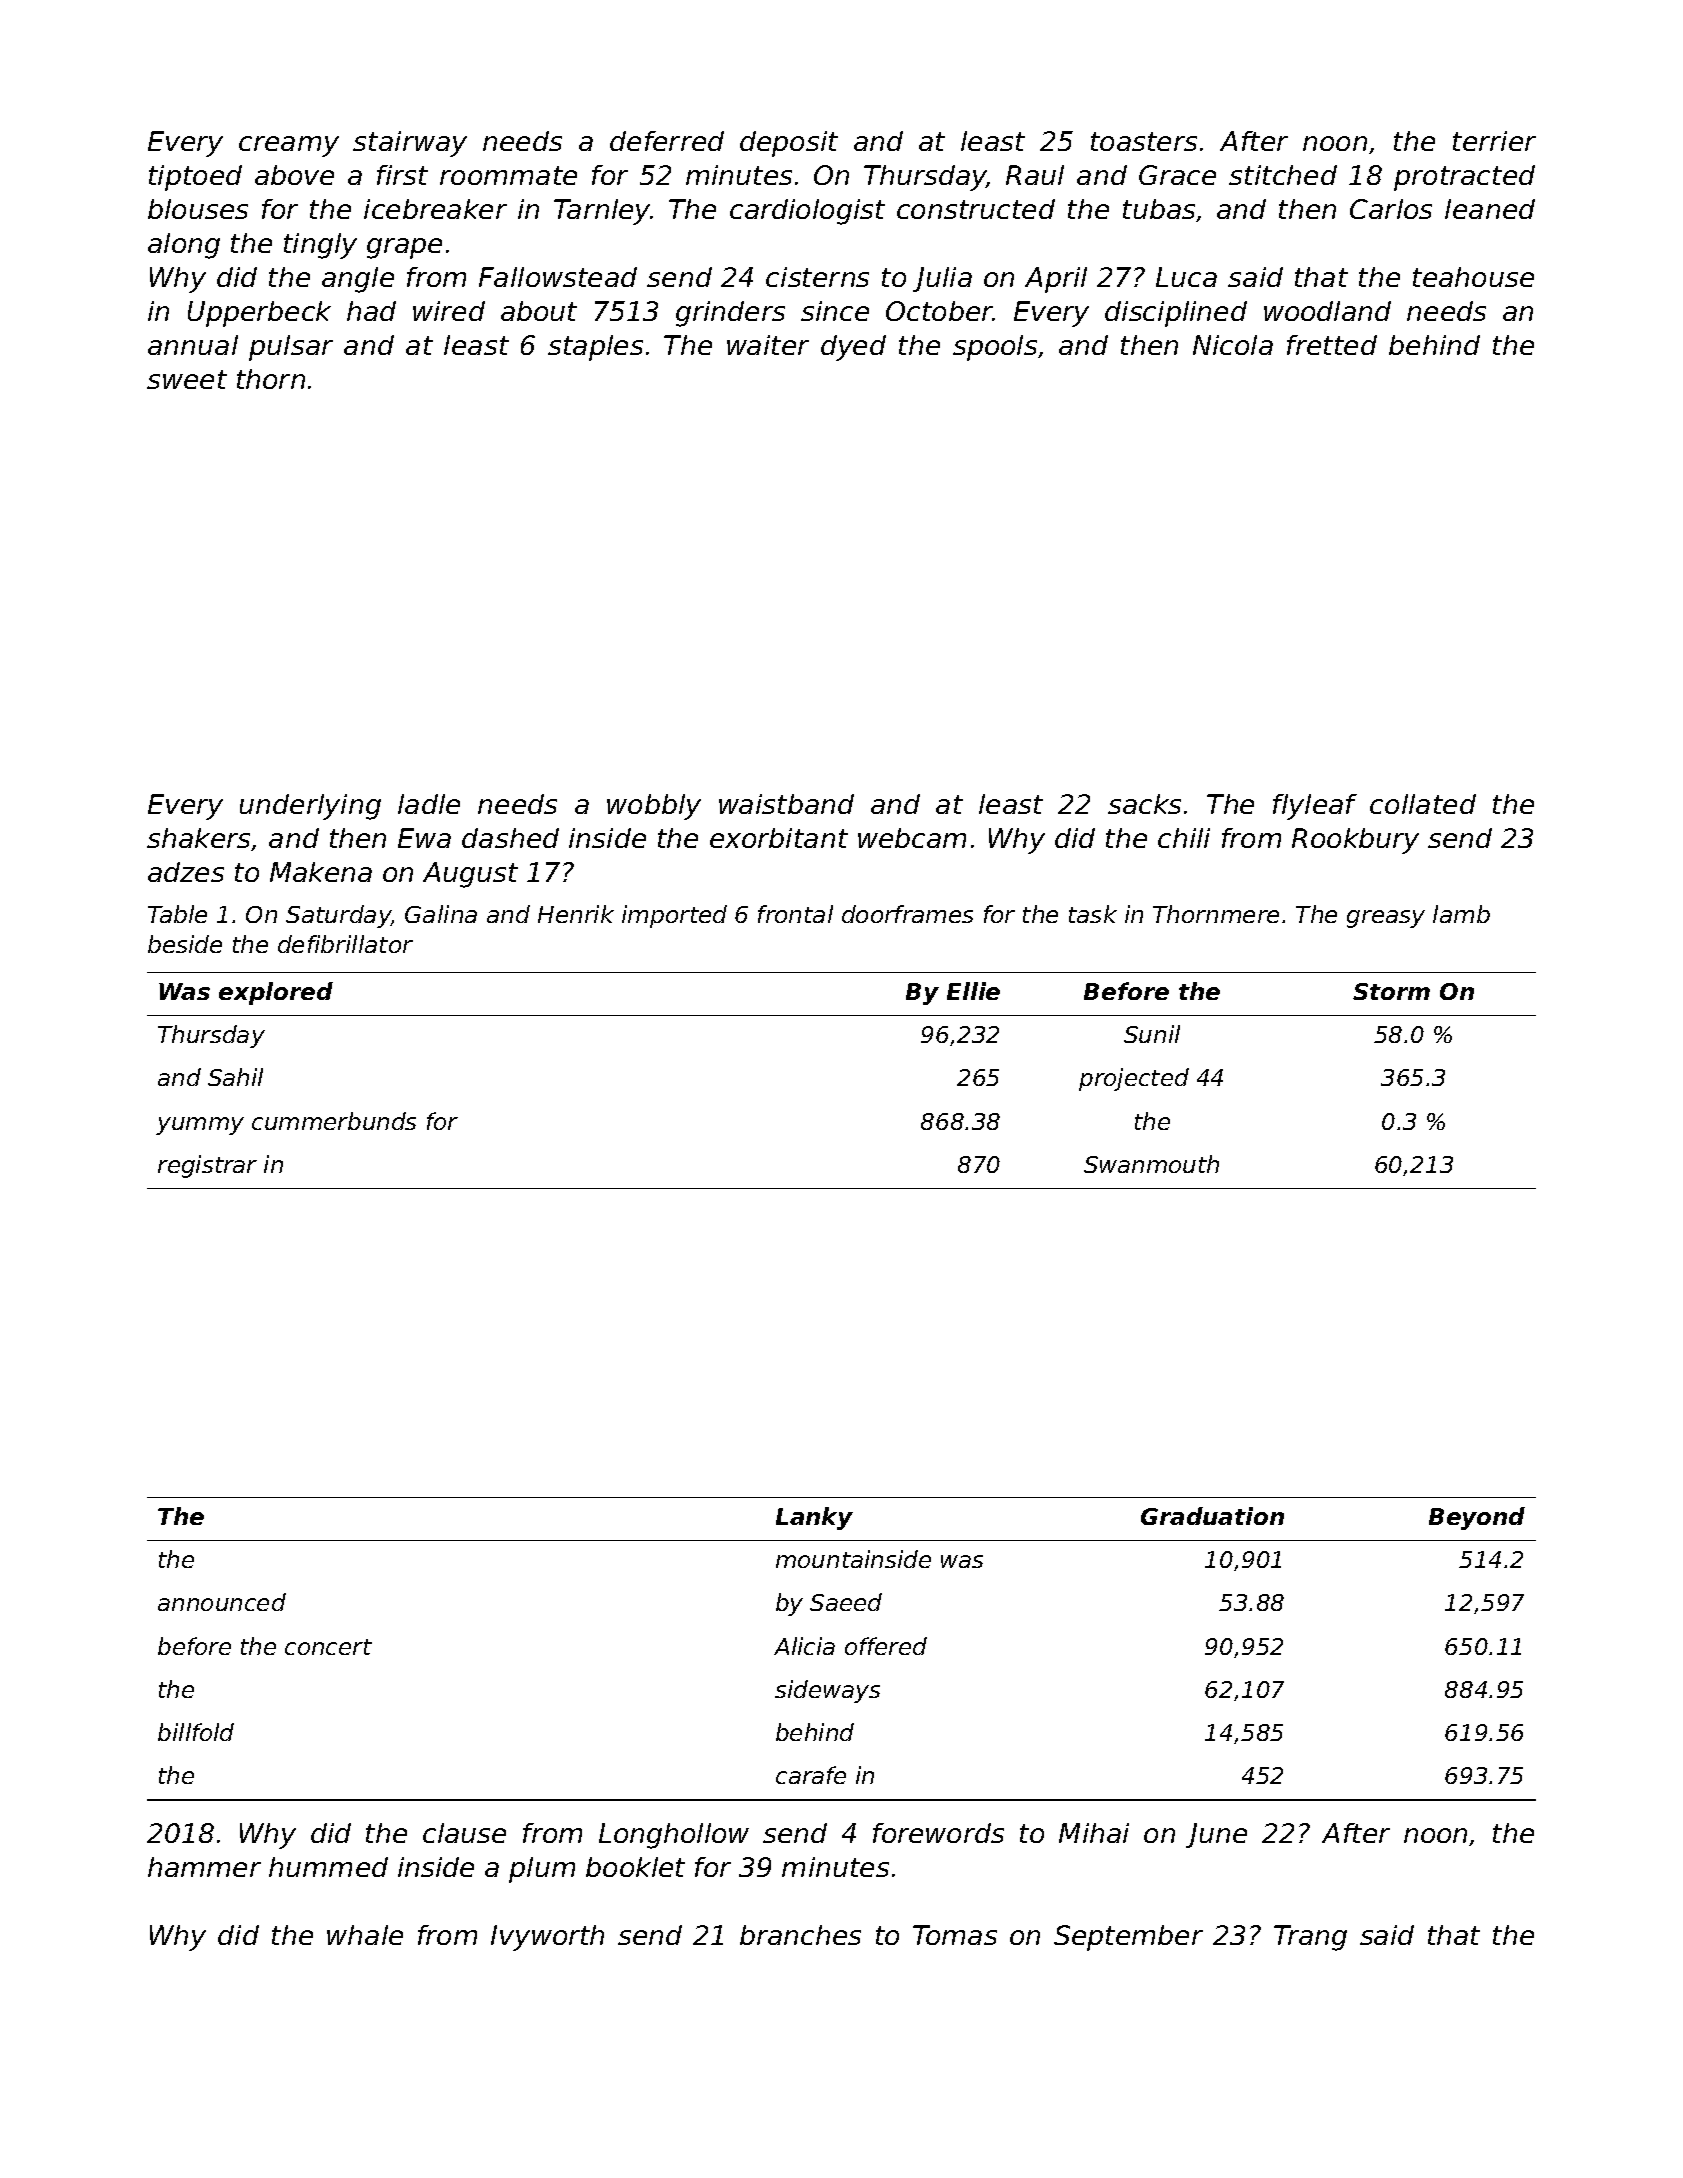 This page has width=1683, height=2178. Describe the element at coordinates (1473, 277) in the page. I see `teahouse` at that location.
